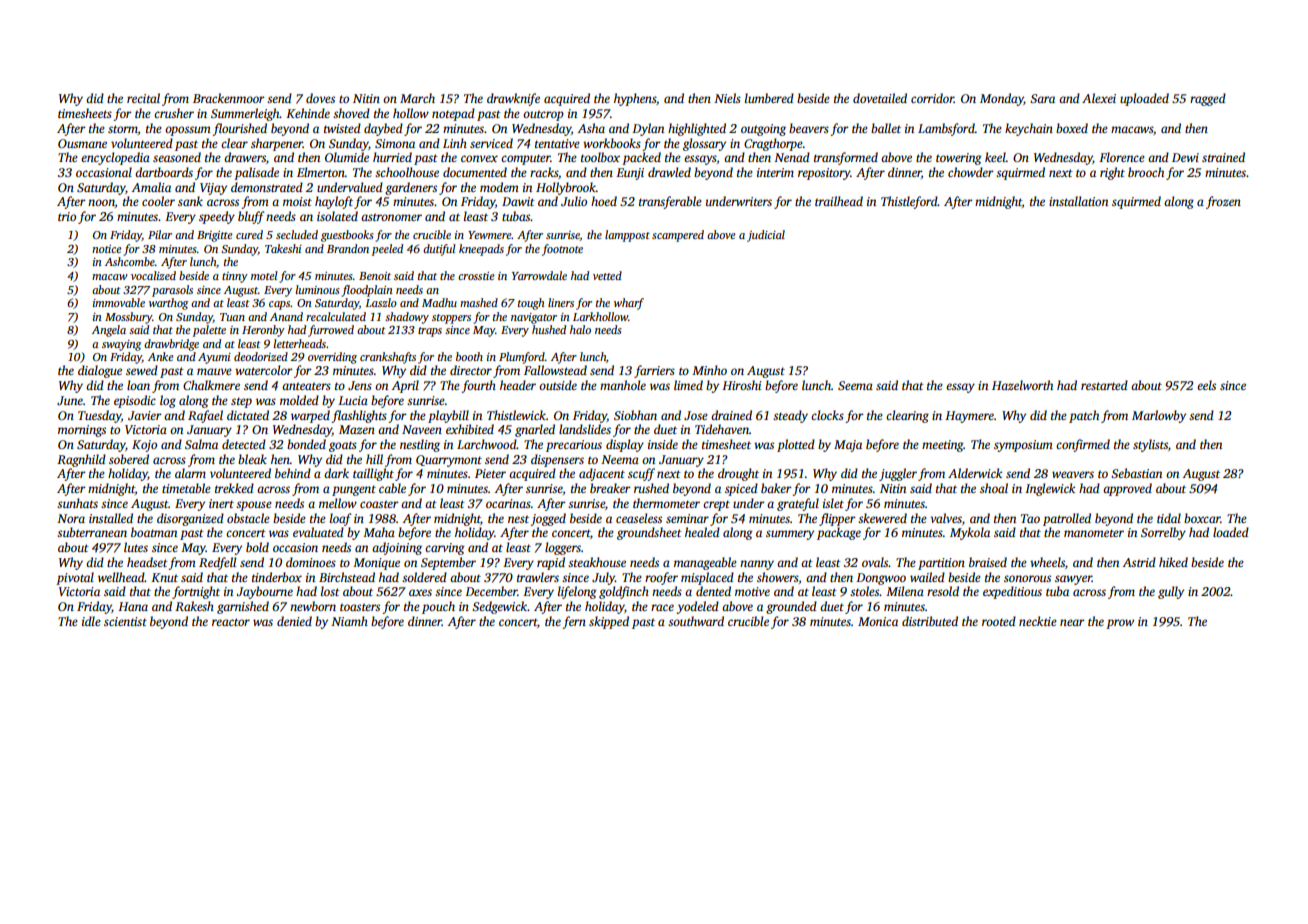 The width and height of the screenshot is (1308, 924). What do you see at coordinates (597, 562) in the screenshot?
I see `steakhouse` at bounding box center [597, 562].
